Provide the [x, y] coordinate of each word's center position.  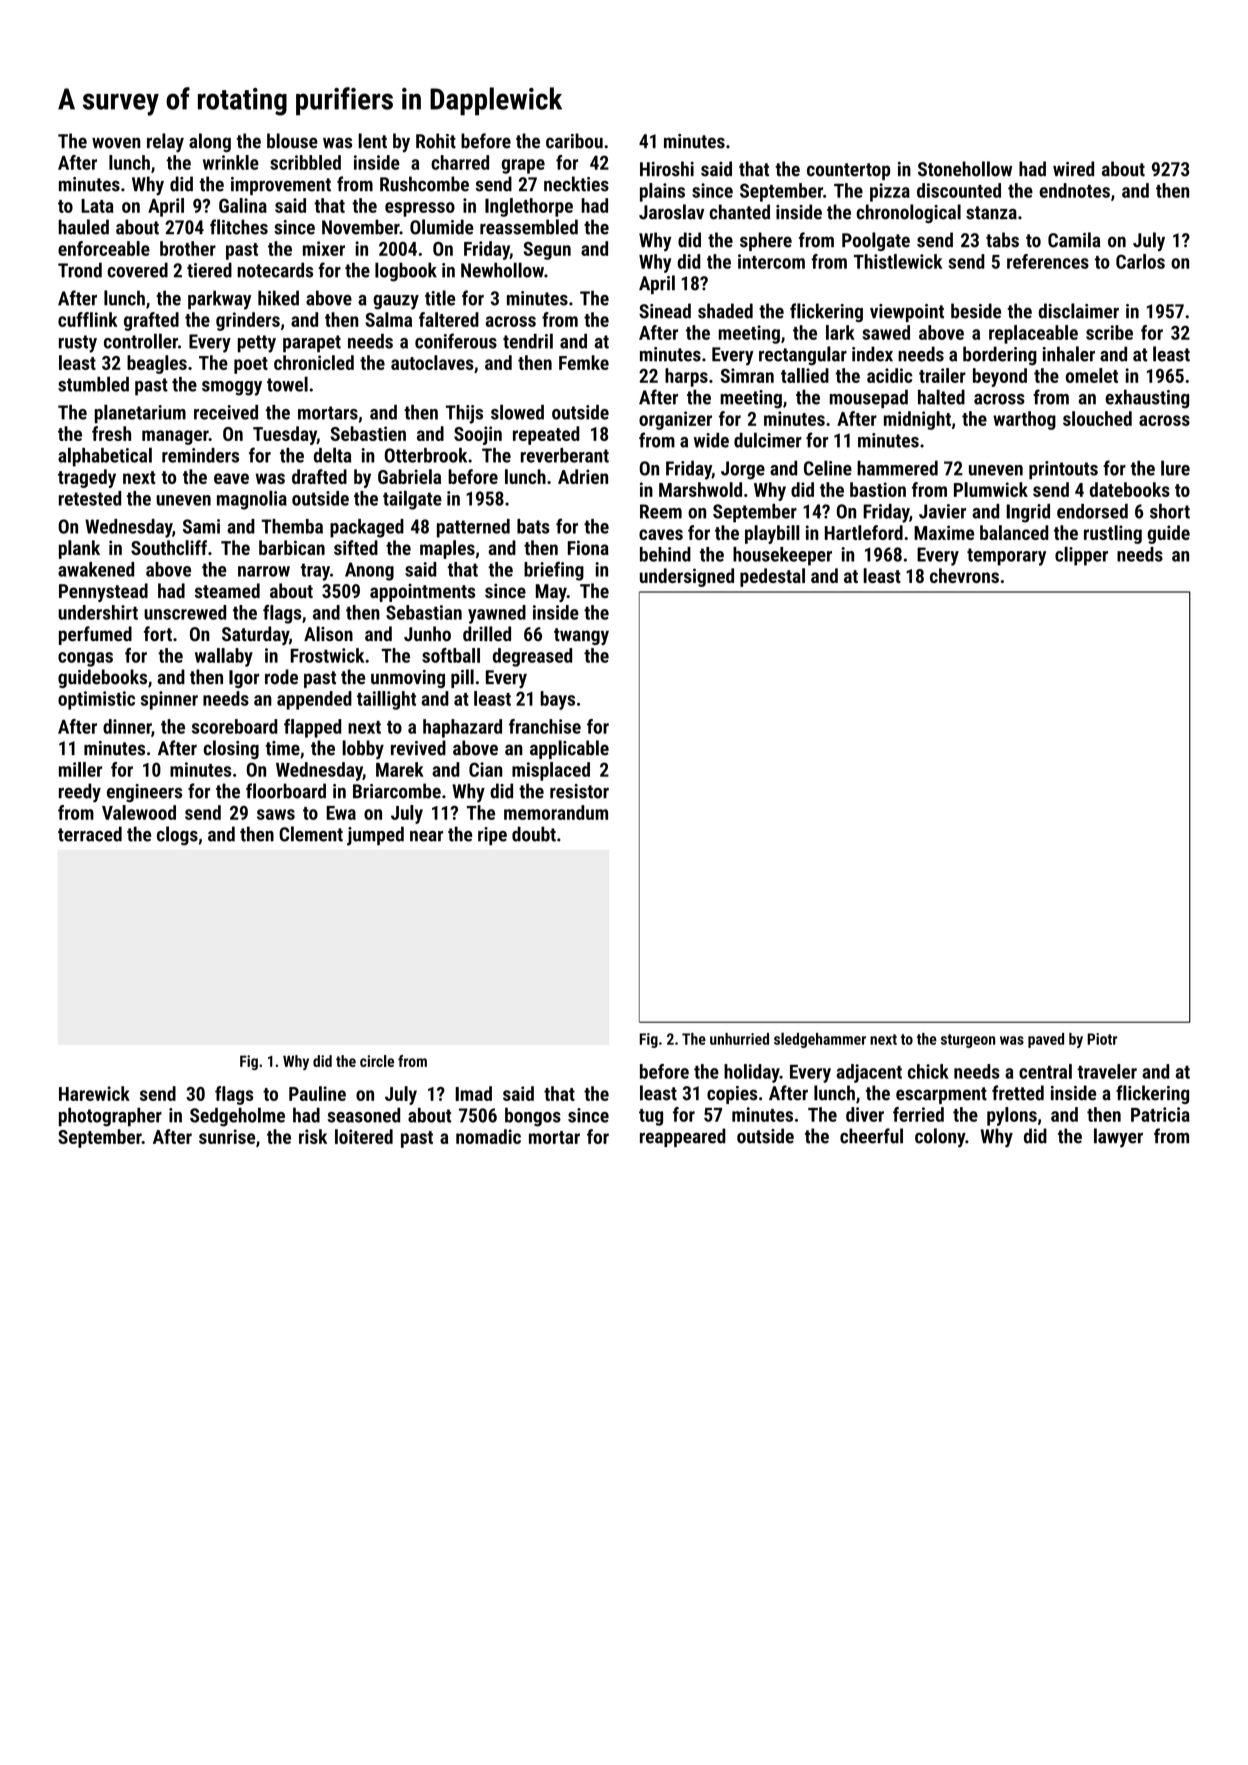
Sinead [665, 311]
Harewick [94, 1093]
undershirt [98, 612]
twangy [581, 636]
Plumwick [991, 489]
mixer [324, 248]
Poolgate [876, 241]
